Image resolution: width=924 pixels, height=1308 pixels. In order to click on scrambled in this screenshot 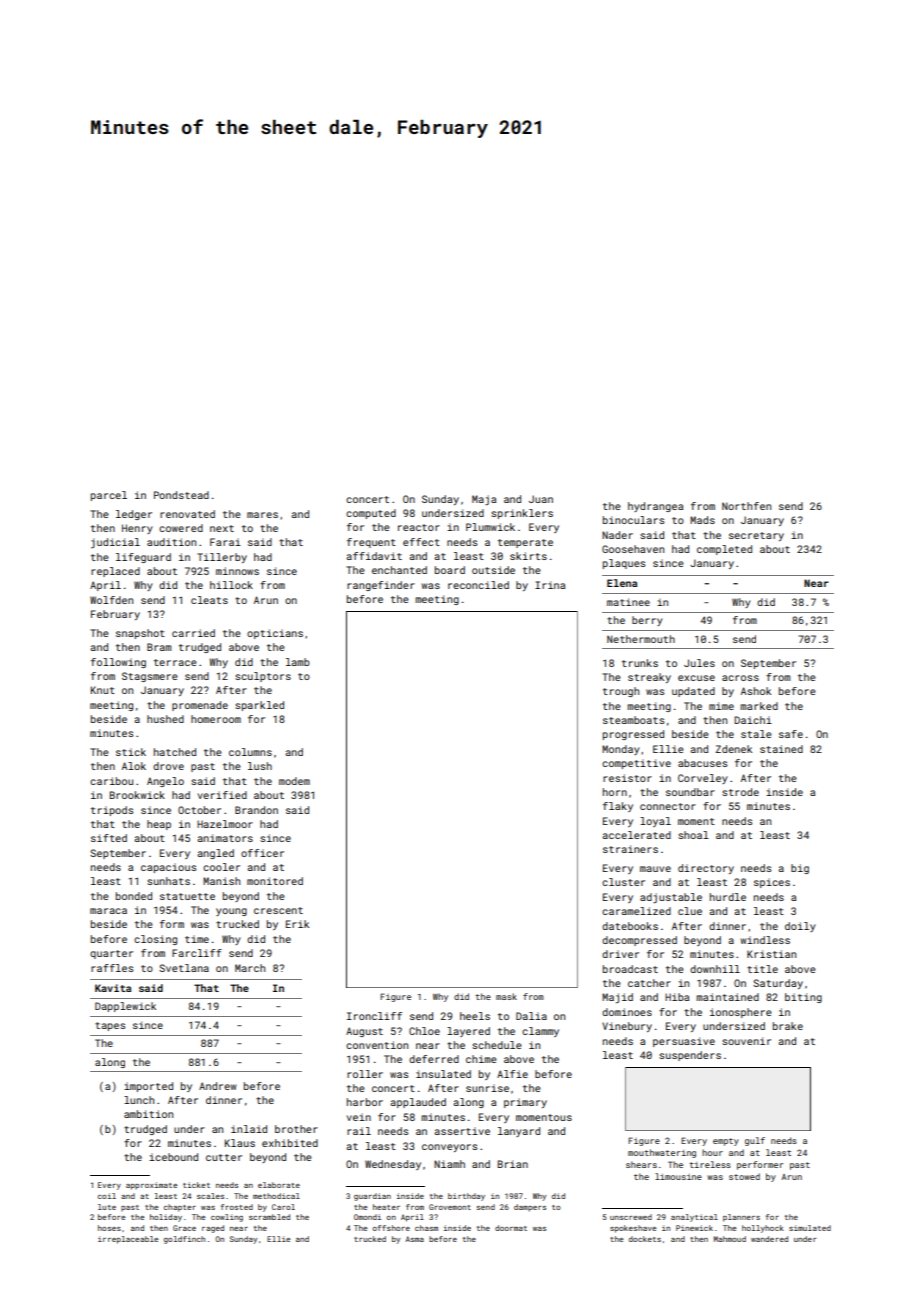, I will do `click(269, 1217)`.
